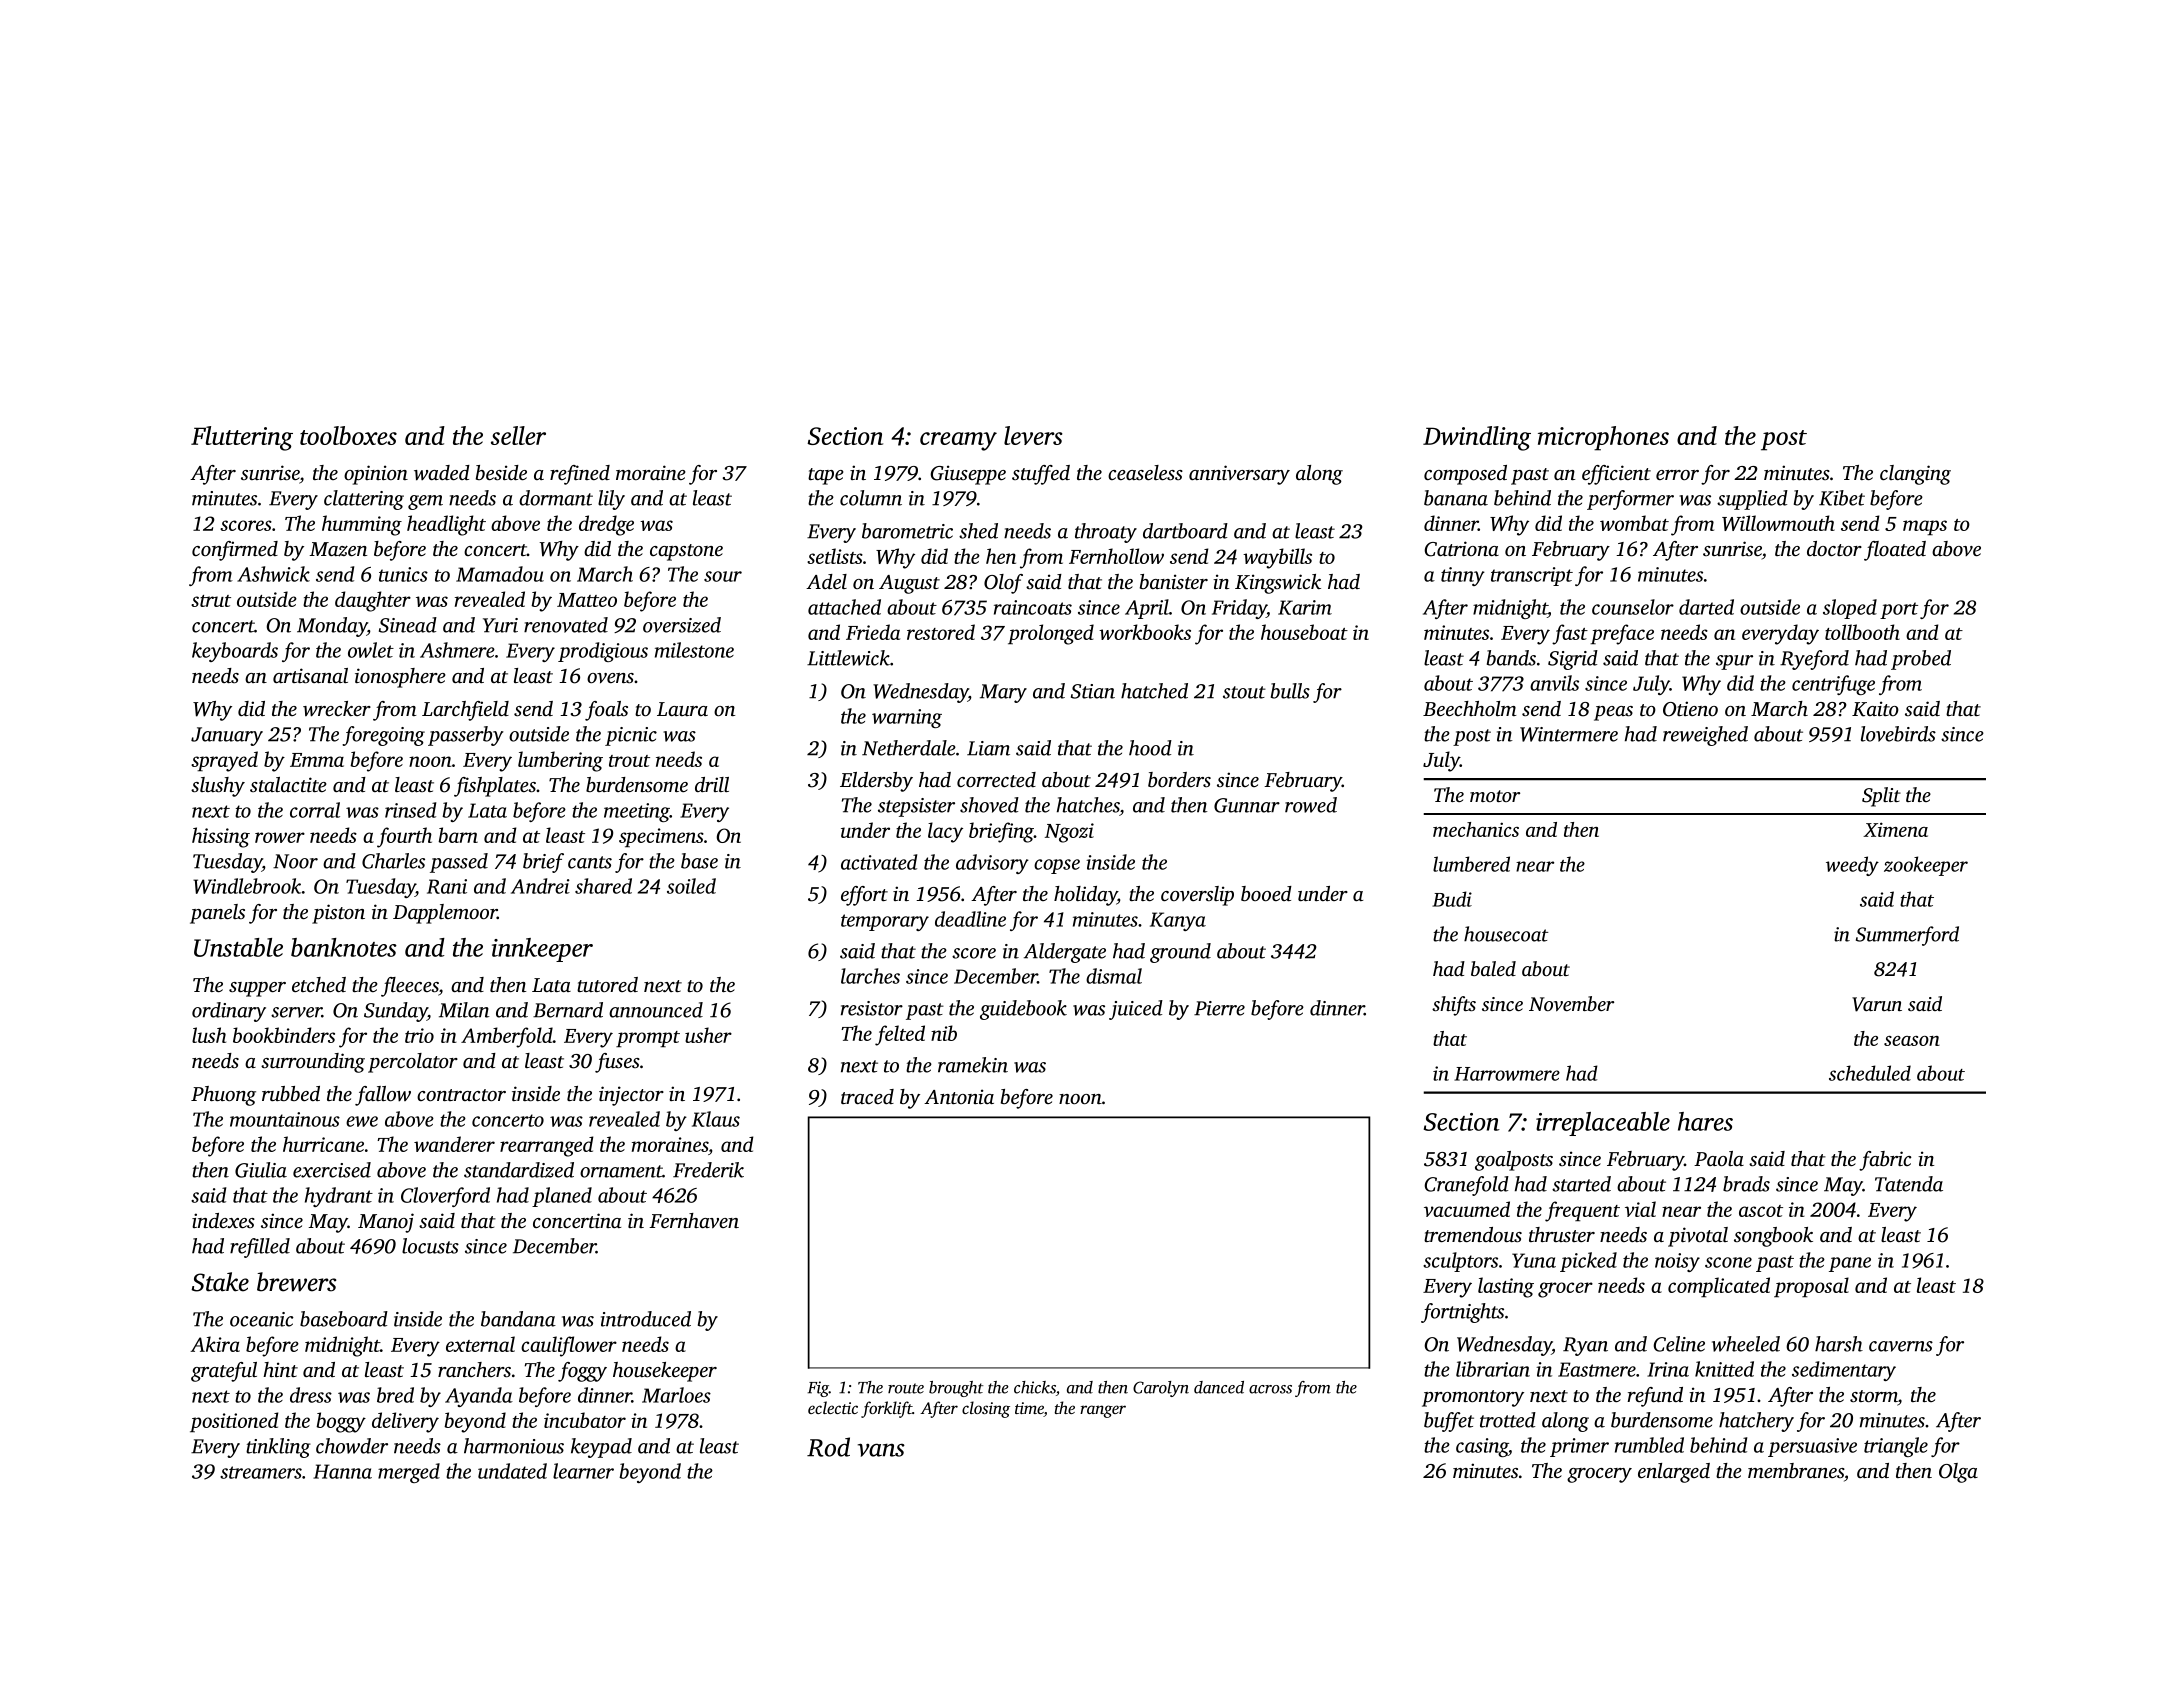 The image size is (2178, 1683). I want to click on clanging, so click(1915, 475).
